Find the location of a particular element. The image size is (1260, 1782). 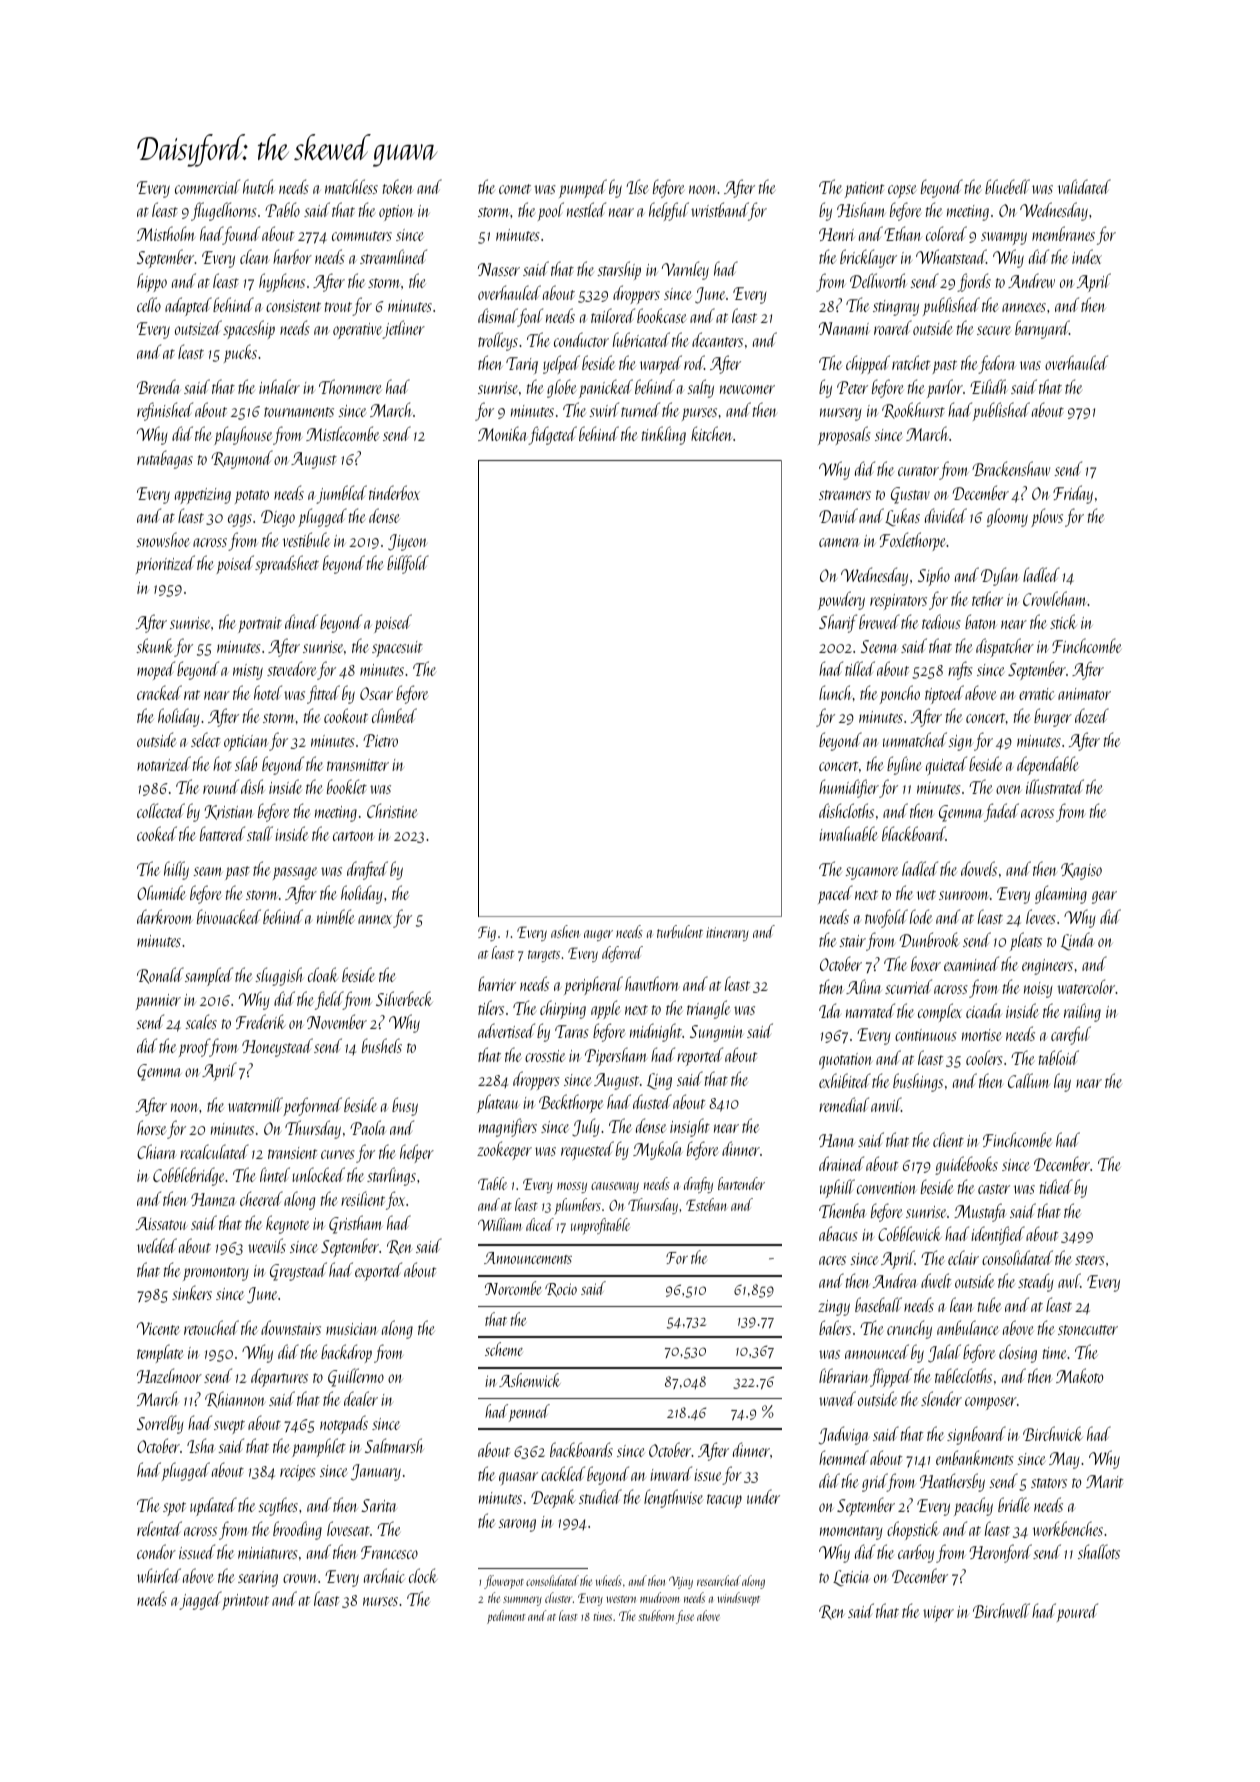

drafted is located at coordinates (367, 870).
